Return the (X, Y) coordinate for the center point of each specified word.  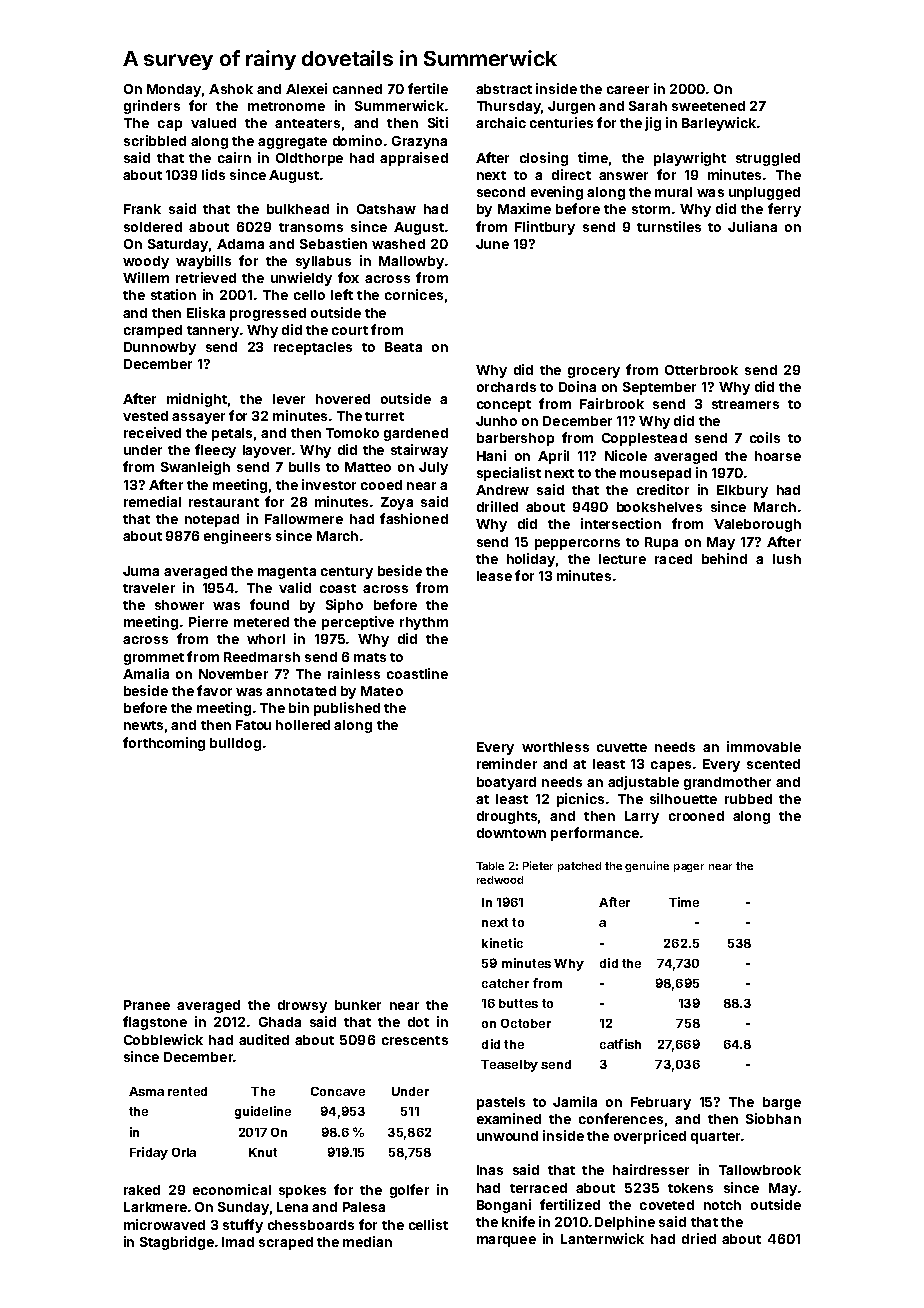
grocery (594, 372)
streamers (745, 404)
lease (494, 576)
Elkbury (742, 491)
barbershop (515, 439)
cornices (414, 294)
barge (782, 1103)
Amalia (146, 673)
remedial (152, 501)
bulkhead (298, 209)
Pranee (147, 1005)
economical (232, 1189)
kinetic (502, 943)
